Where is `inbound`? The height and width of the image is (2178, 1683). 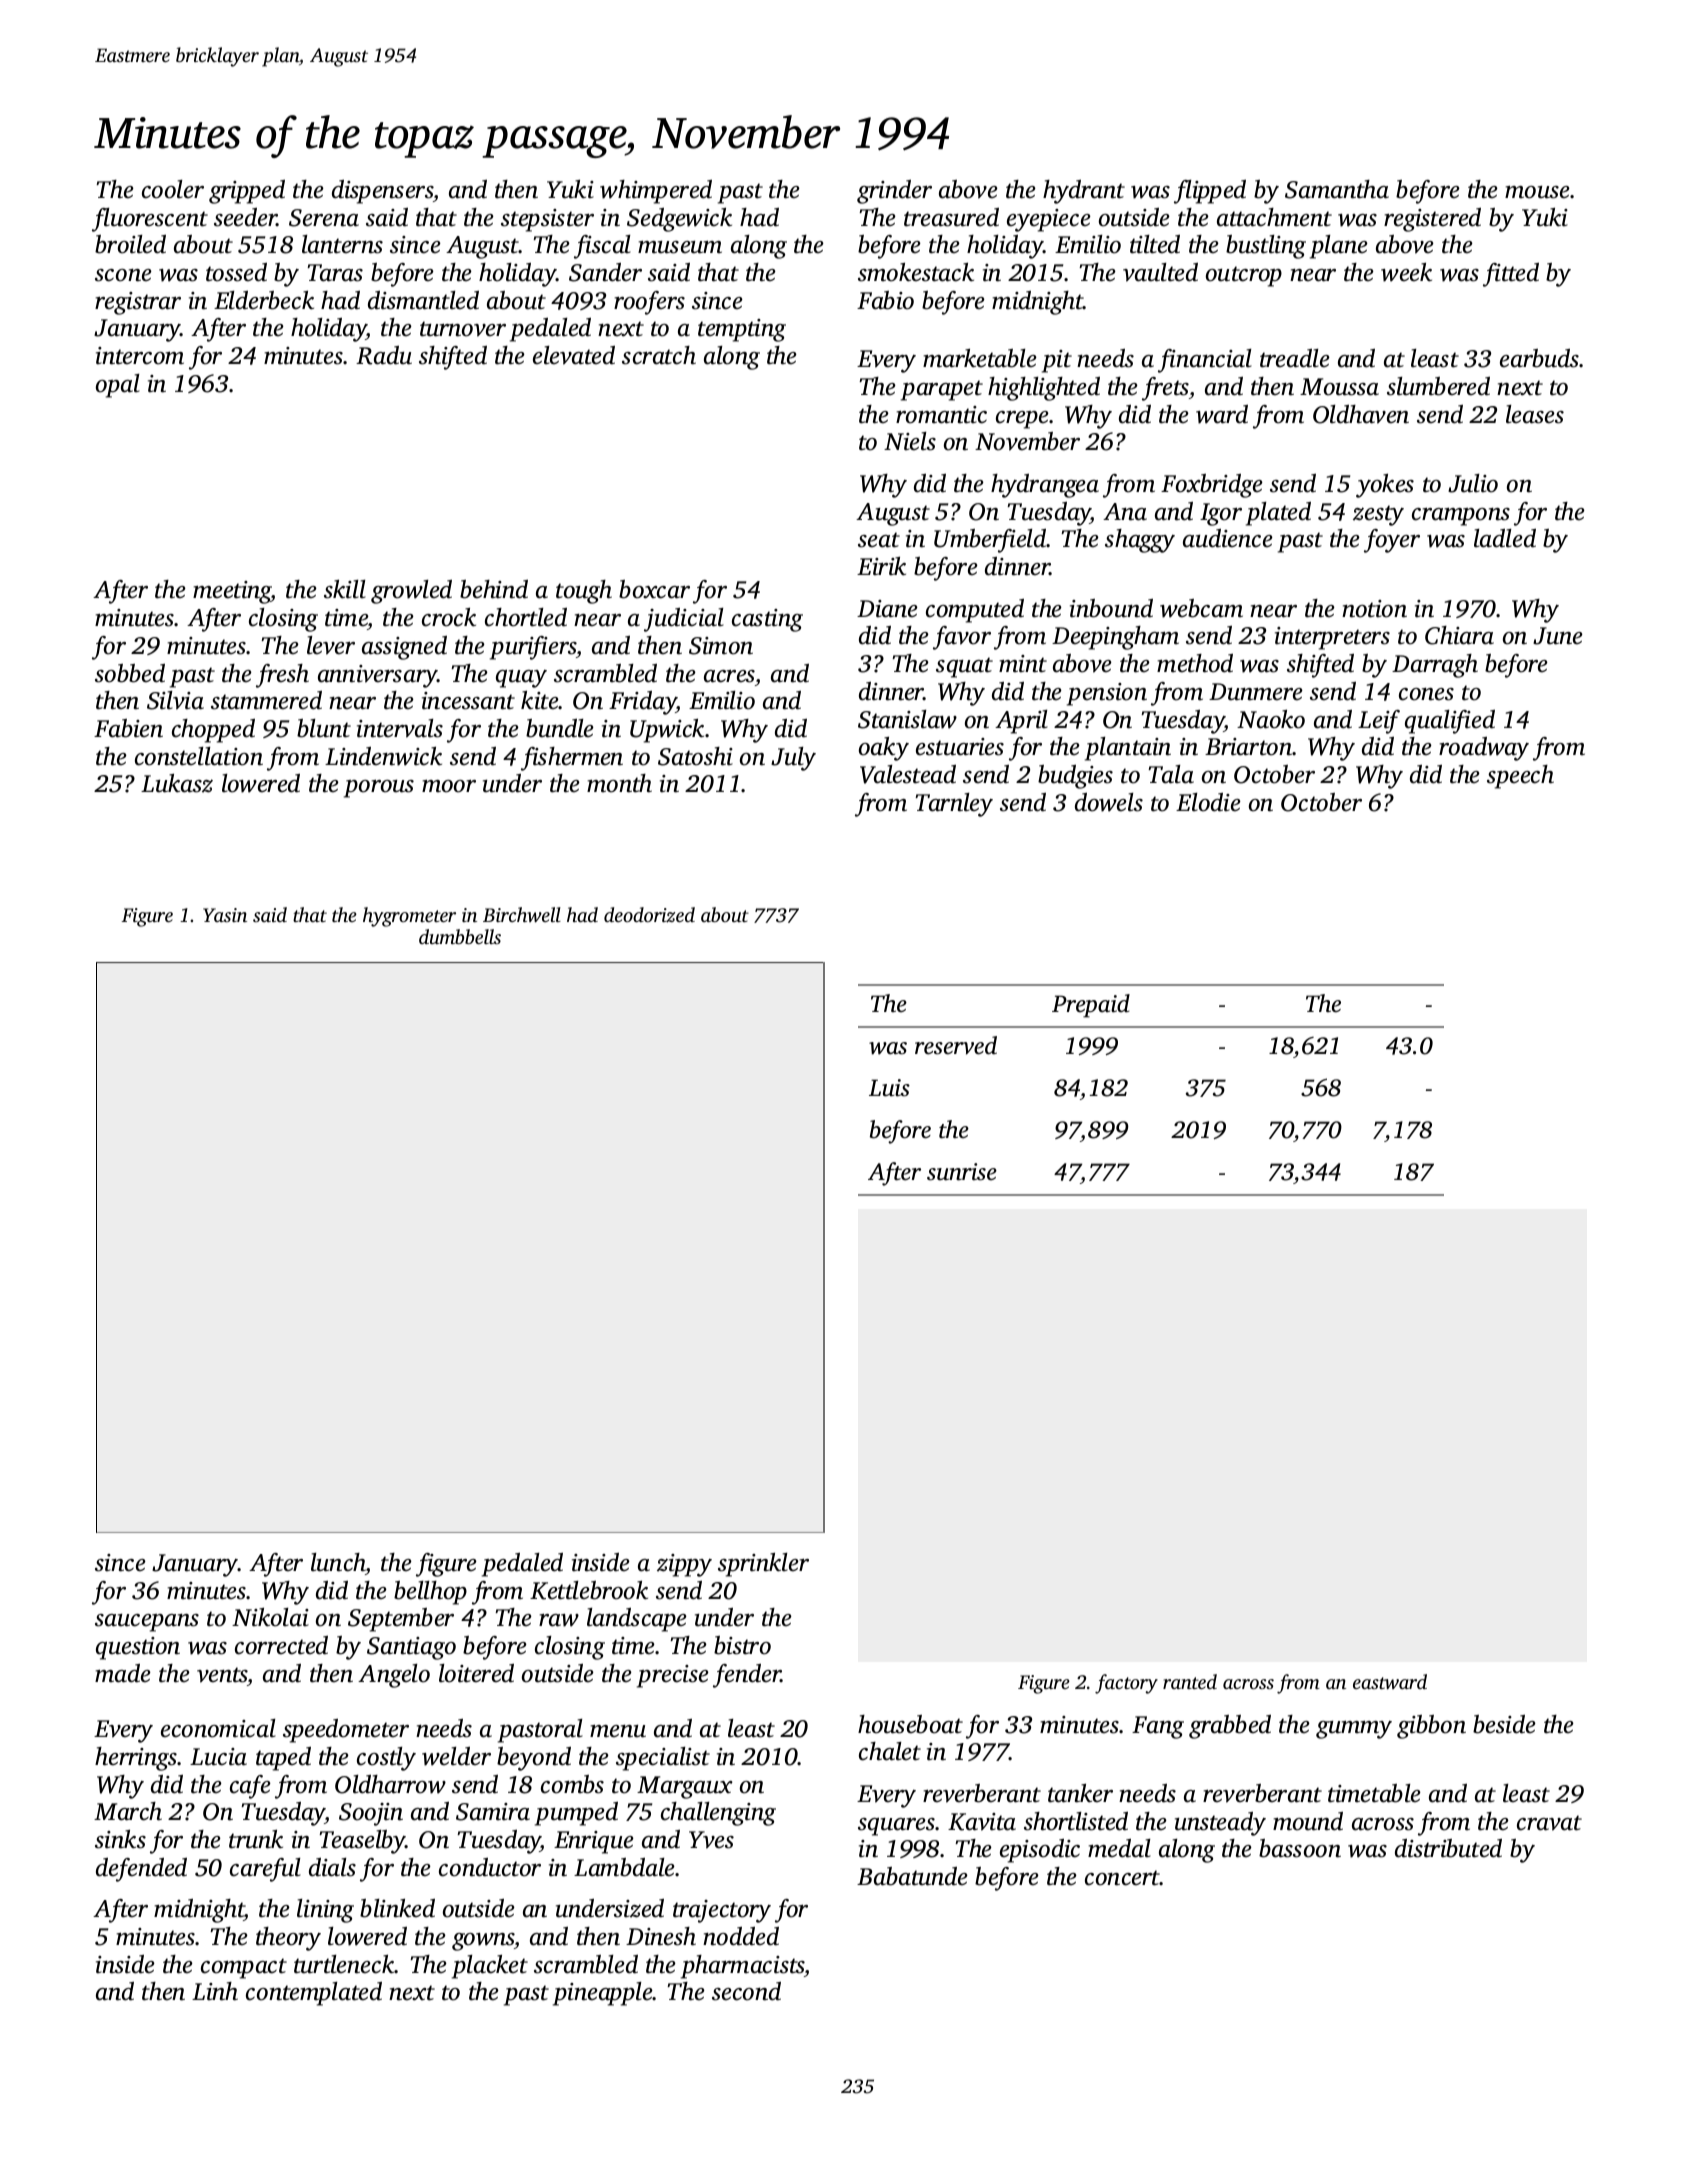 inbound is located at coordinates (1111, 608).
